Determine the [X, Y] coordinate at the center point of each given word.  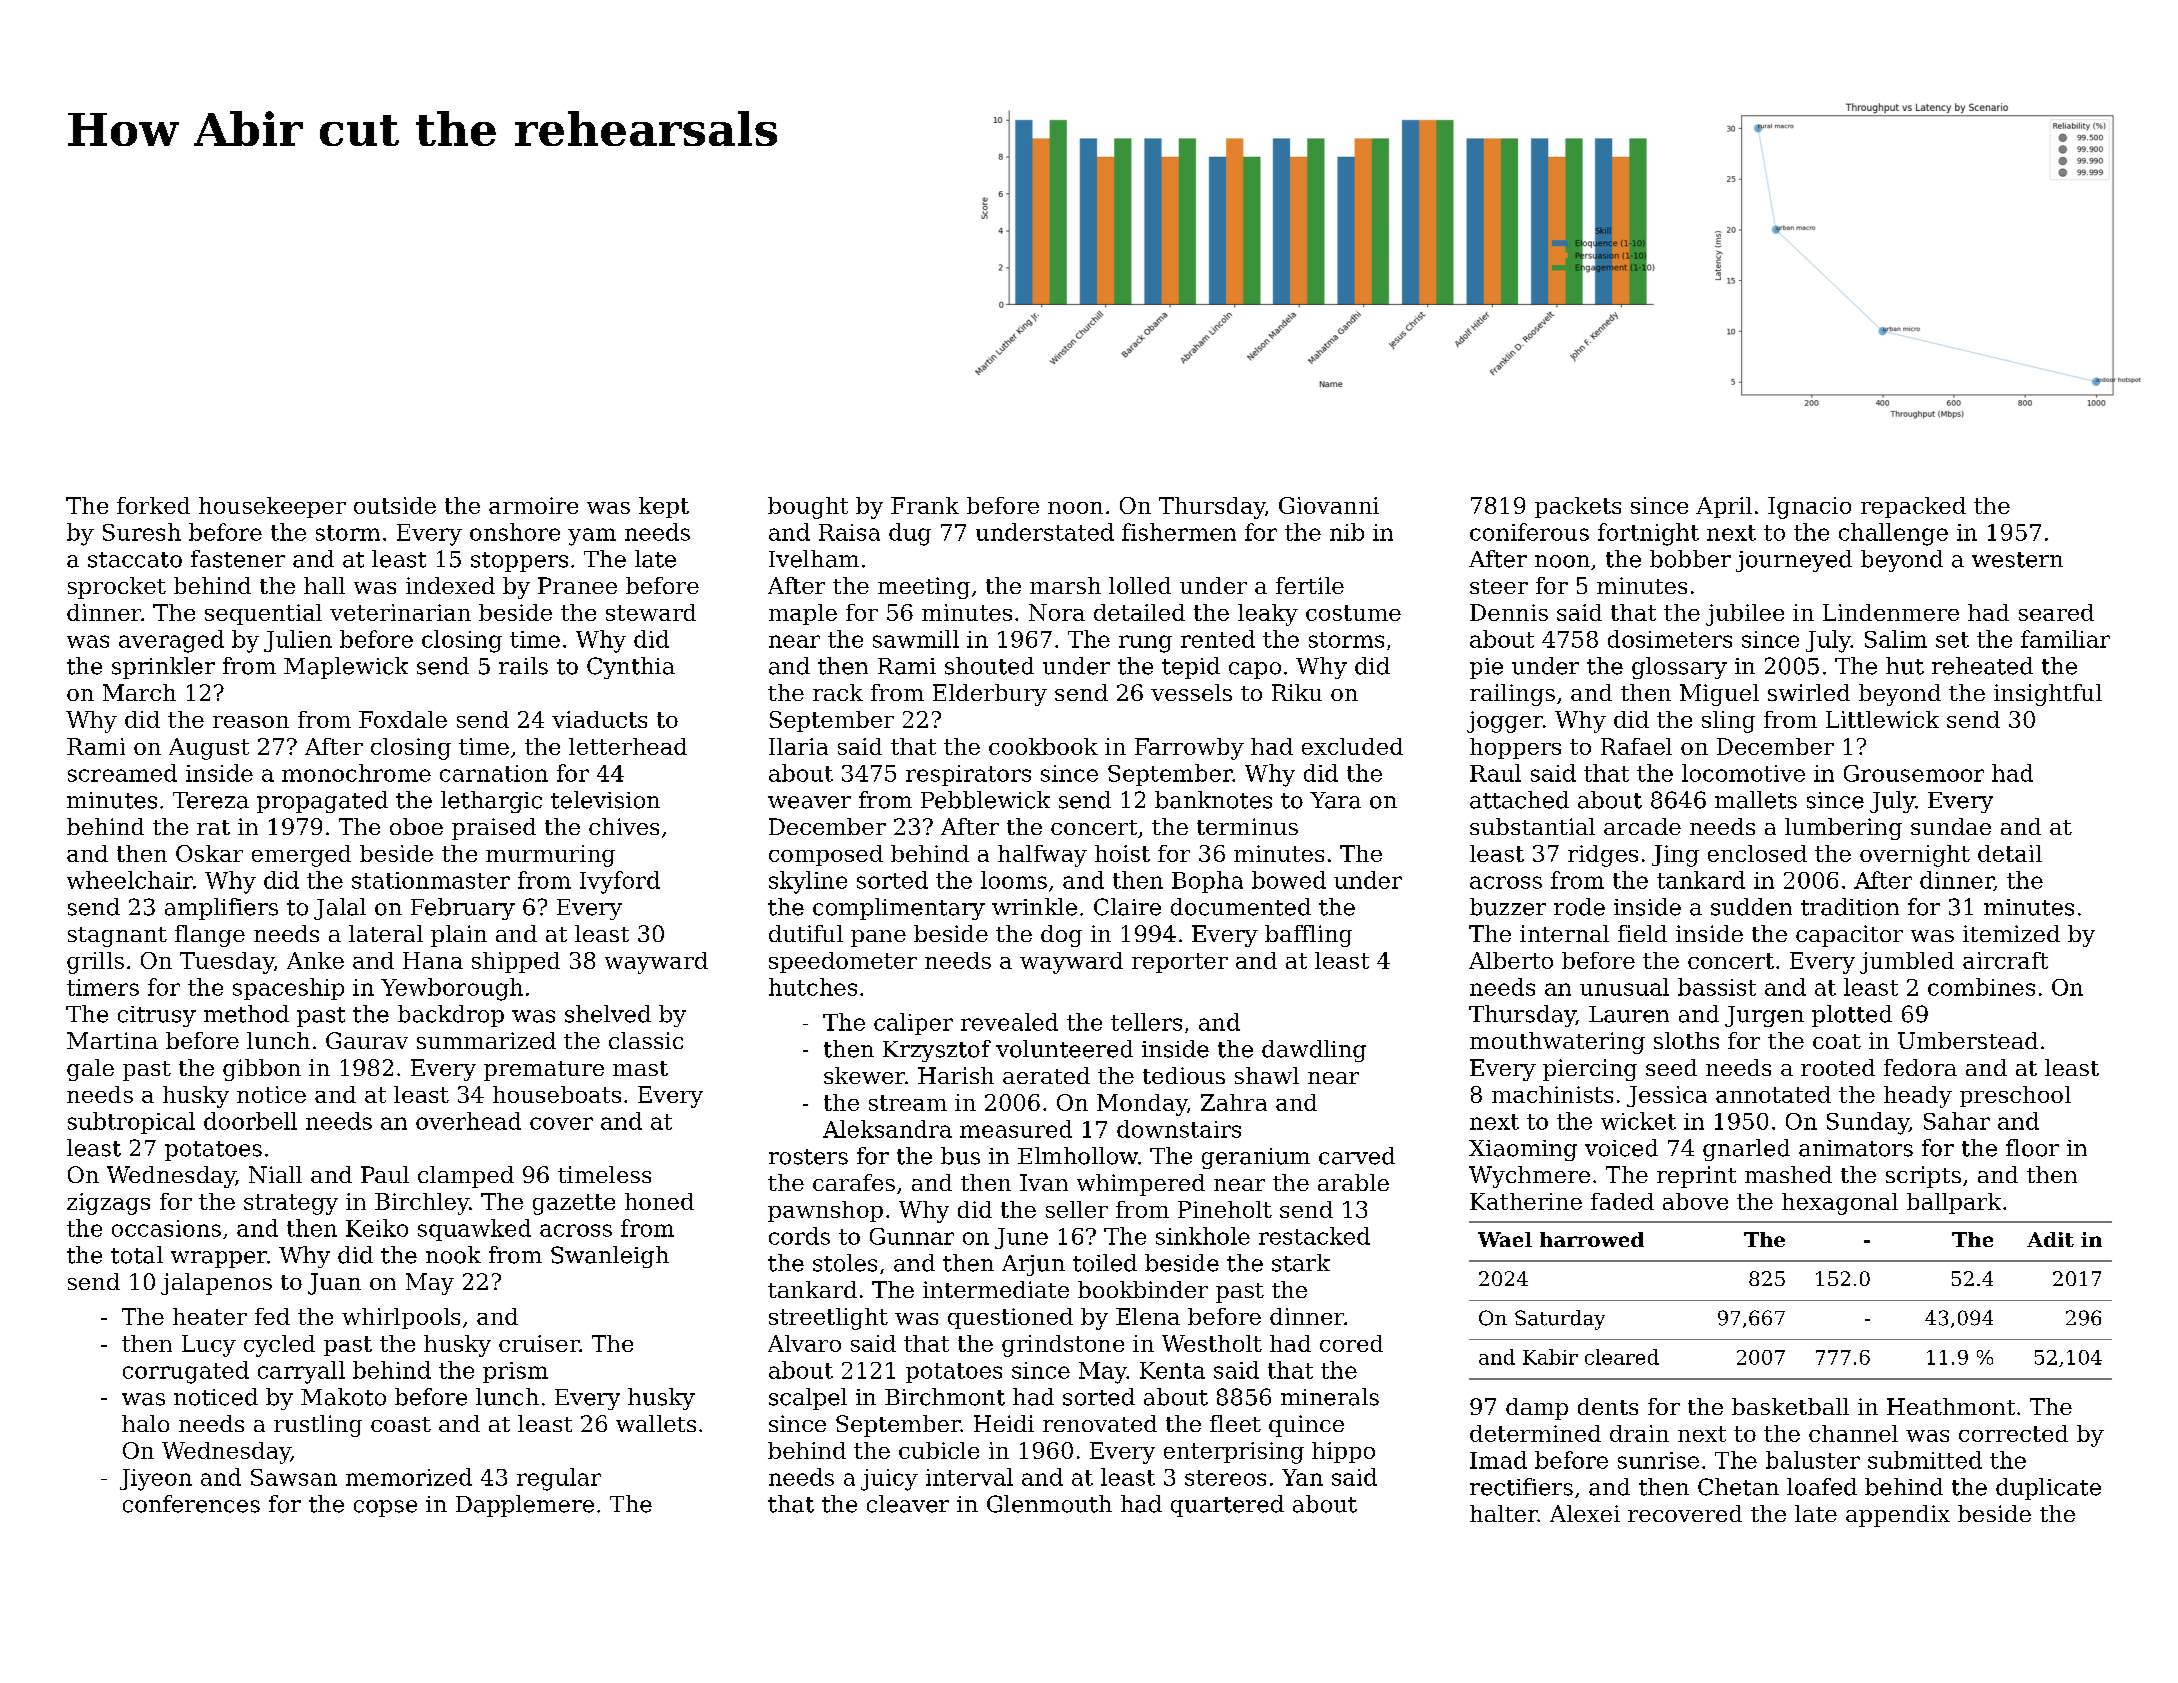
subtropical [131, 1123]
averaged [171, 641]
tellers [1146, 1022]
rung [1145, 644]
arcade [1642, 826]
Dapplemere [525, 1506]
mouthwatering [1557, 1043]
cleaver [908, 1504]
